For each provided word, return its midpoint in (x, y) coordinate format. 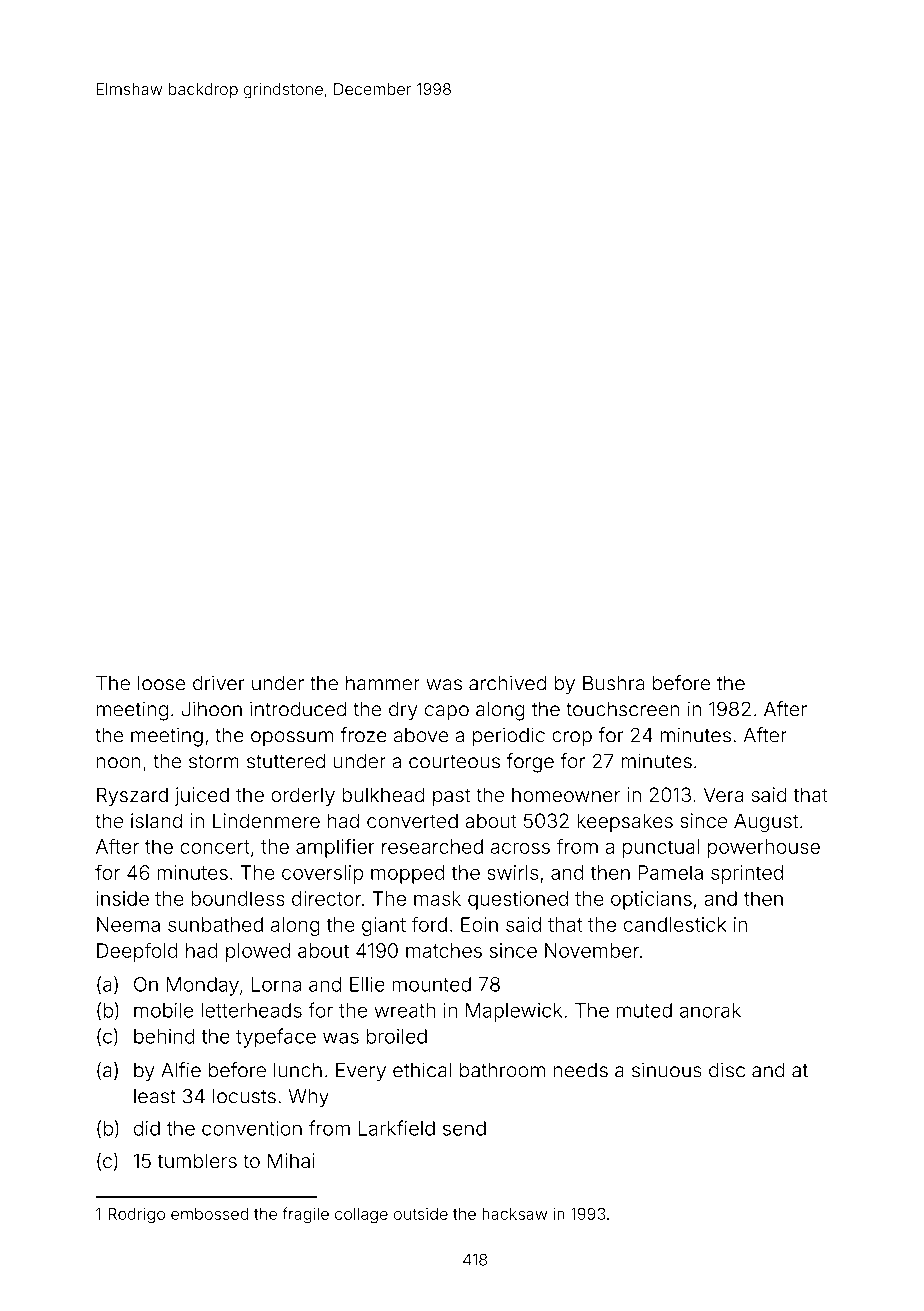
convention (252, 1128)
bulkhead (383, 794)
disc (727, 1070)
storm (214, 762)
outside (421, 1214)
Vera (723, 794)
